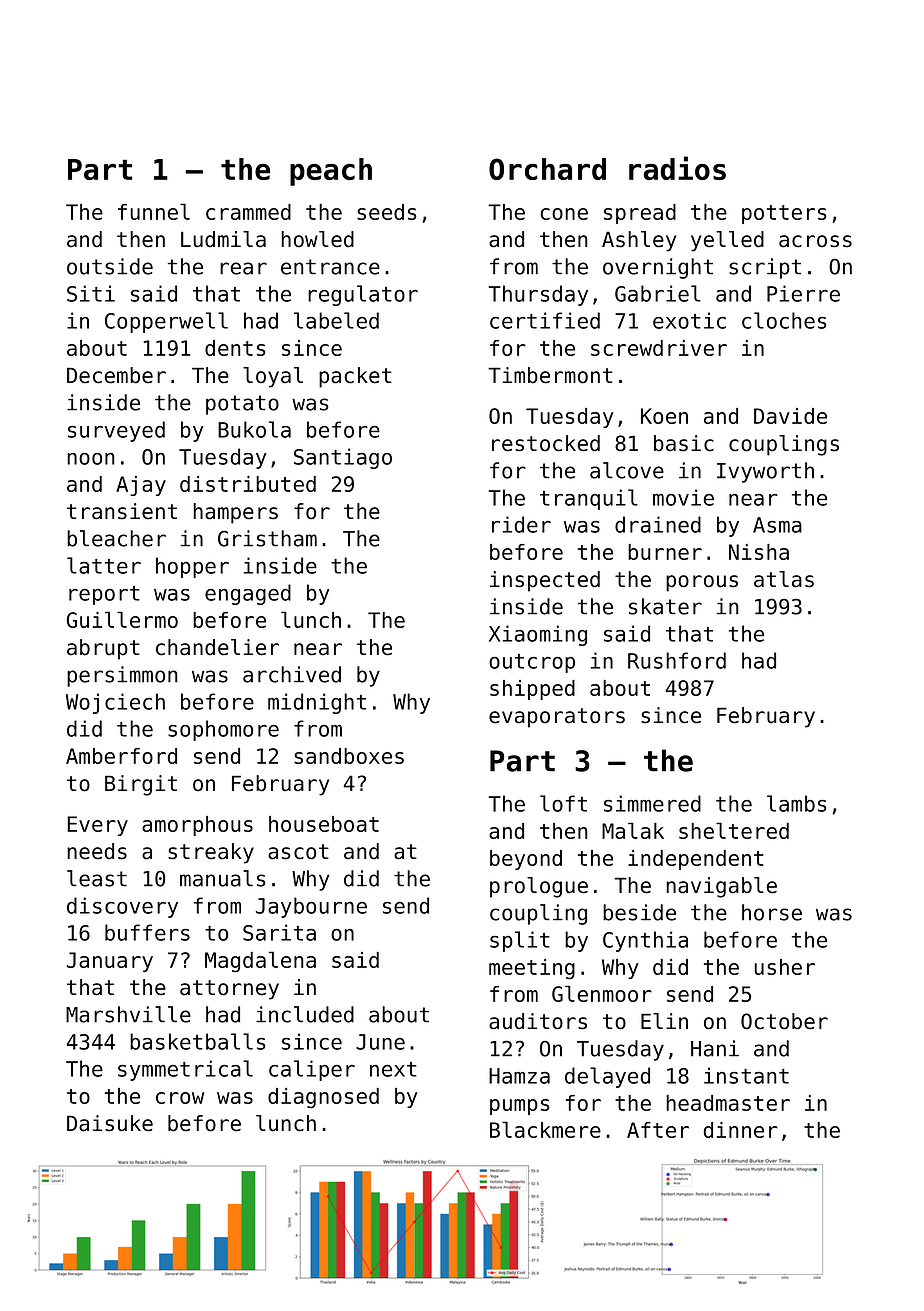  Describe the element at coordinates (110, 1123) in the document. I see `Daisuke` at that location.
